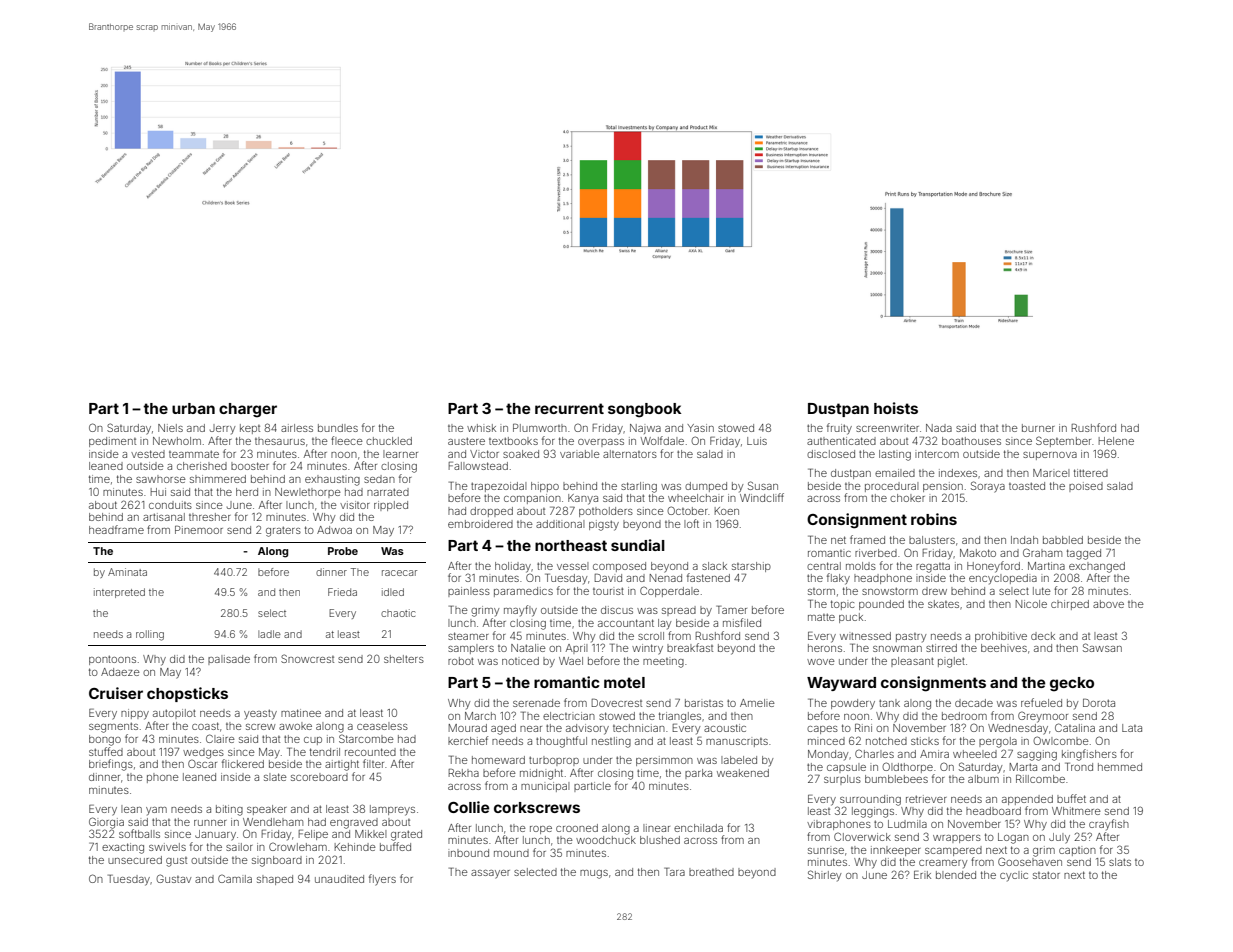 The width and height of the page is (1233, 952). I want to click on Najwa, so click(645, 429).
